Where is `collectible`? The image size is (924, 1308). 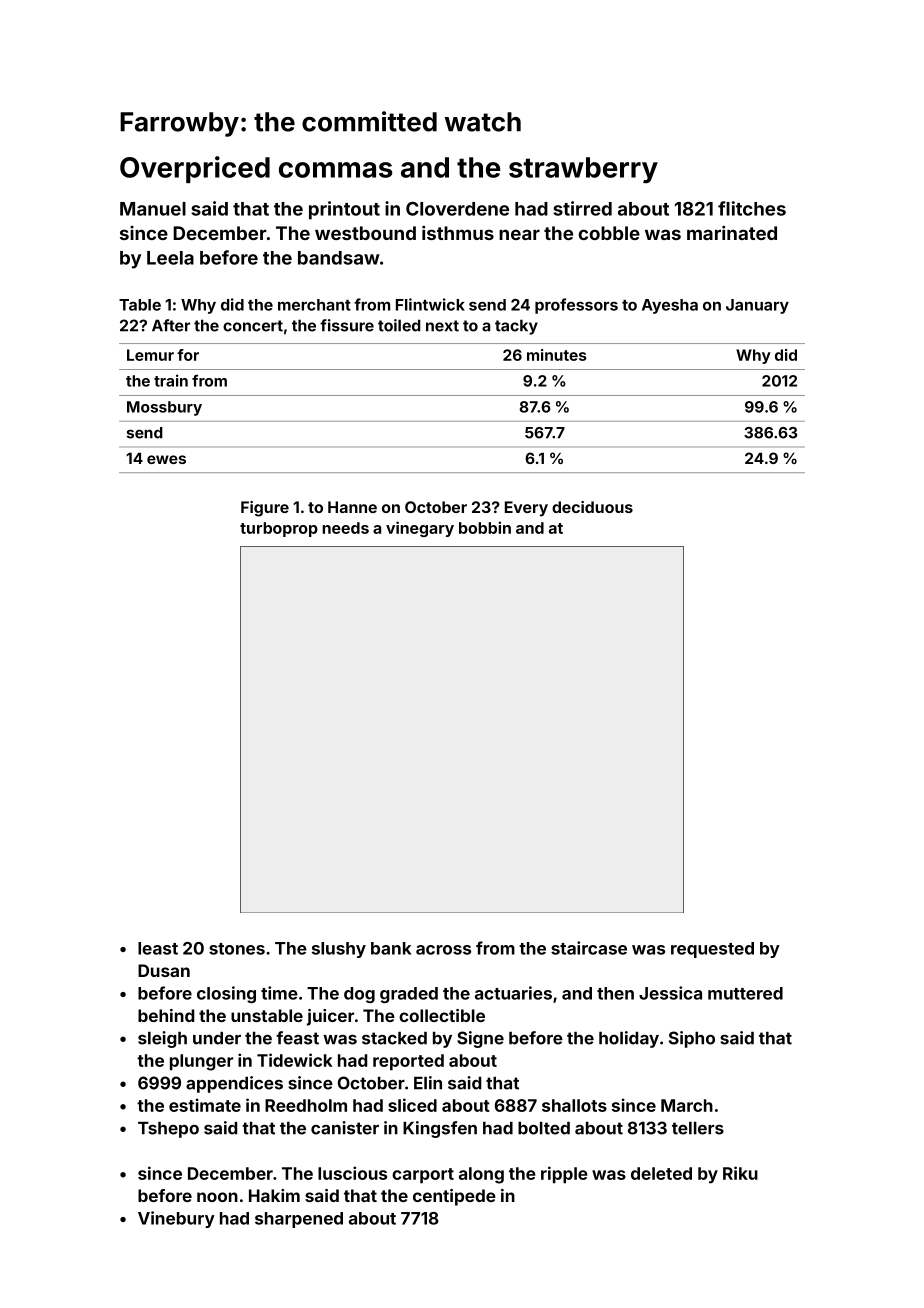
collectible is located at coordinates (442, 1015).
